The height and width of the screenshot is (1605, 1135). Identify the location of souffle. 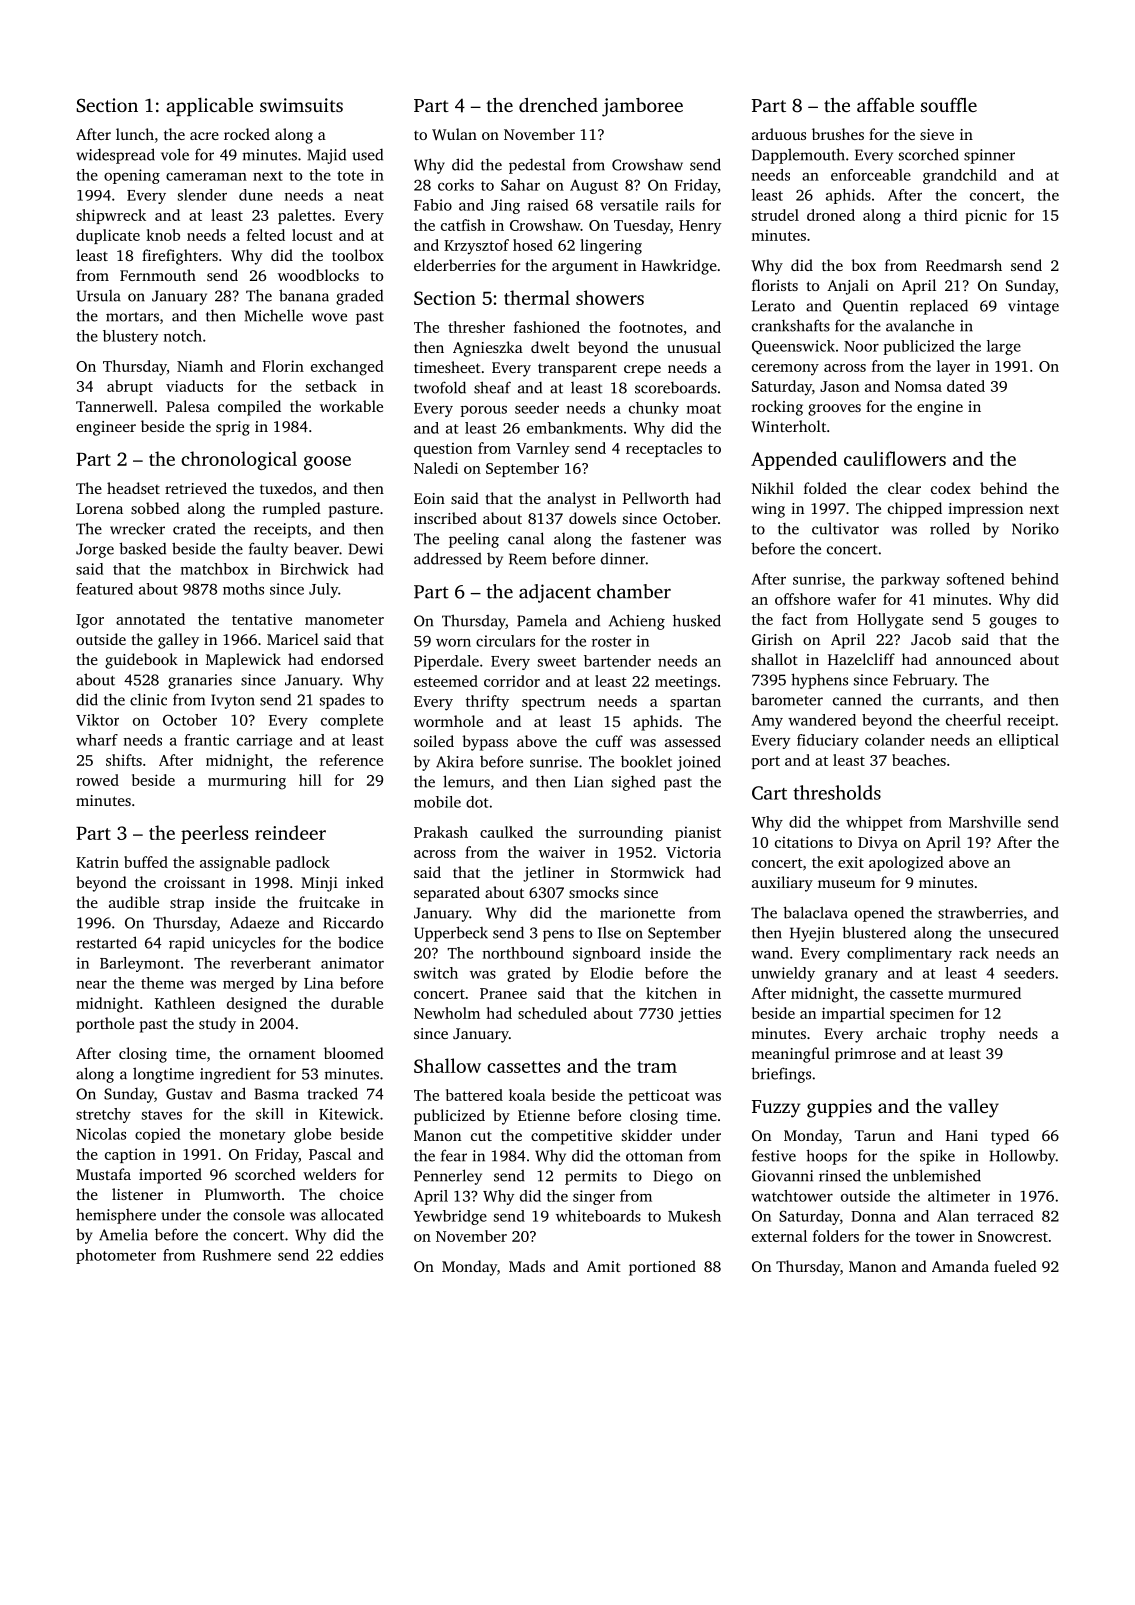
(949, 105).
